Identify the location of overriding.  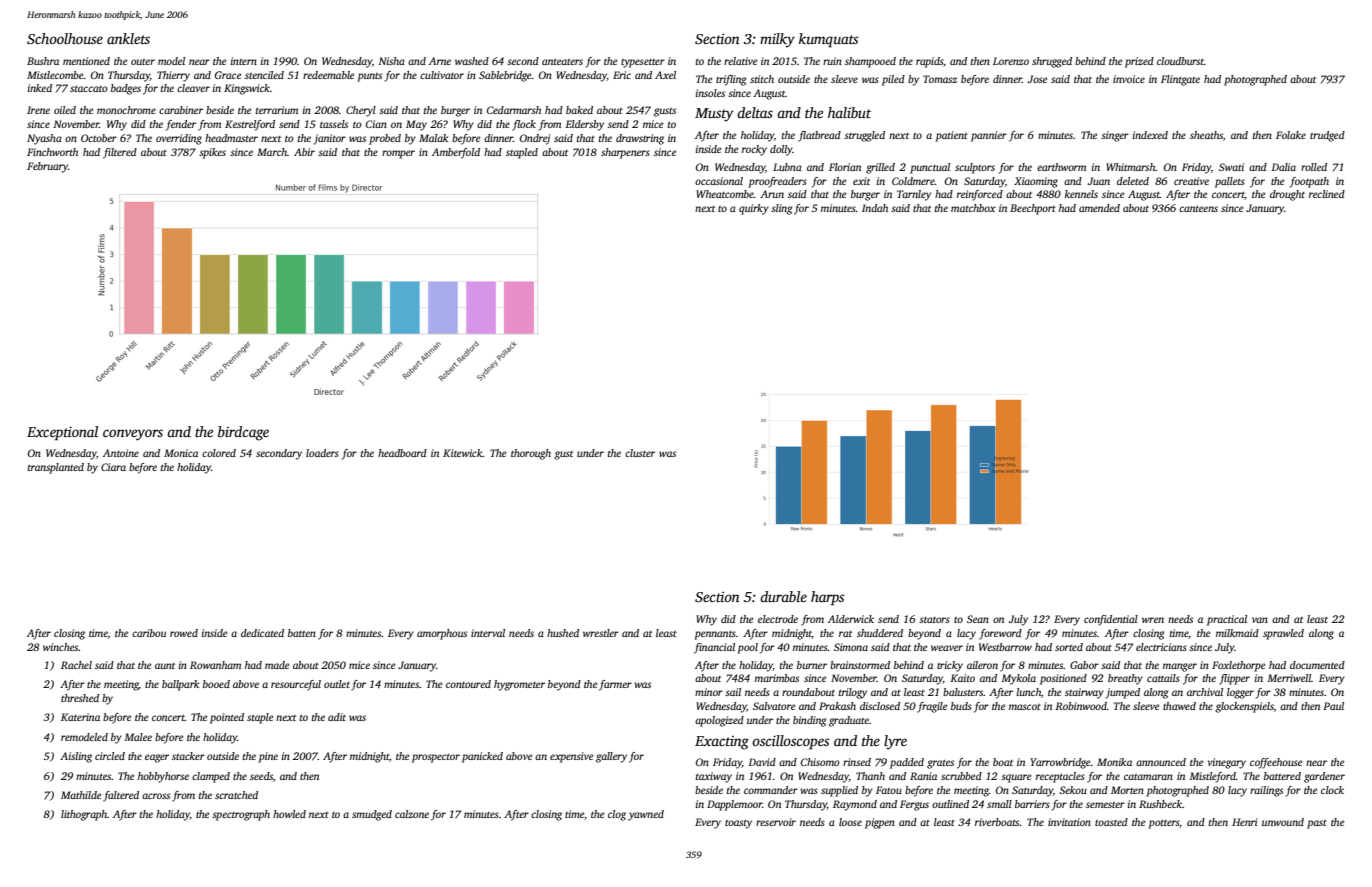
(179, 139).
